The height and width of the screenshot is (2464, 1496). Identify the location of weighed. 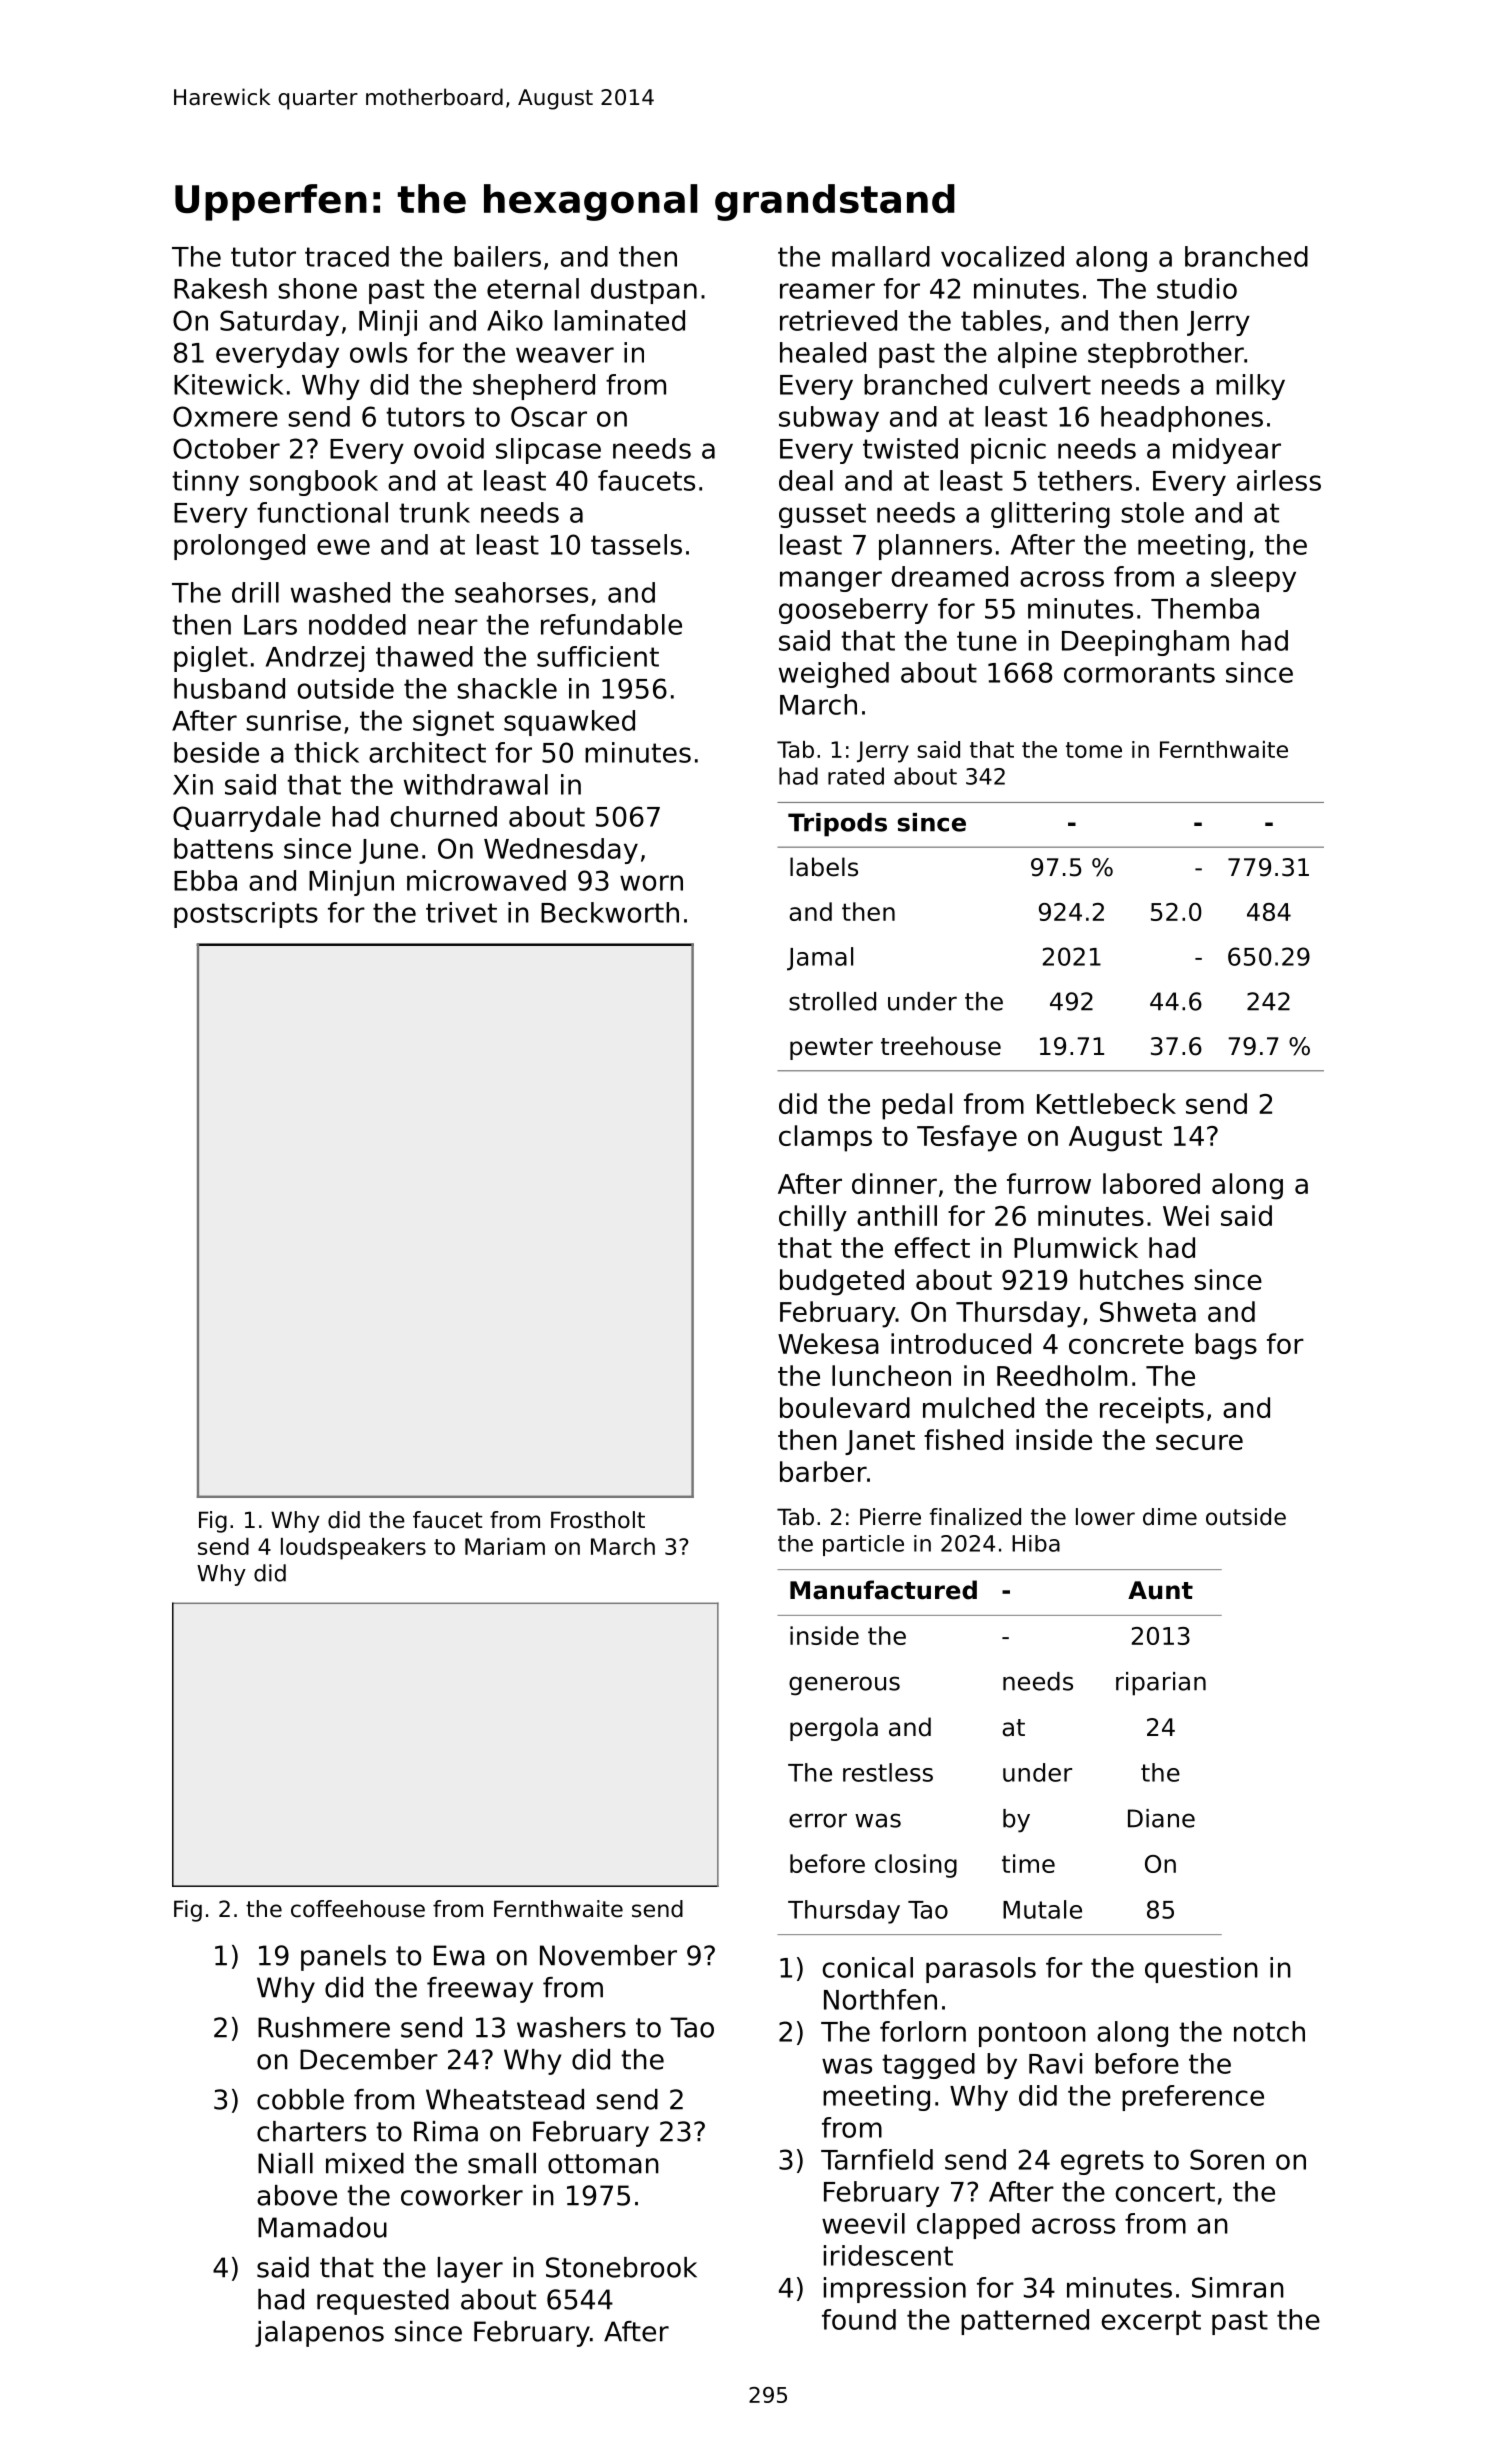
(834, 675).
